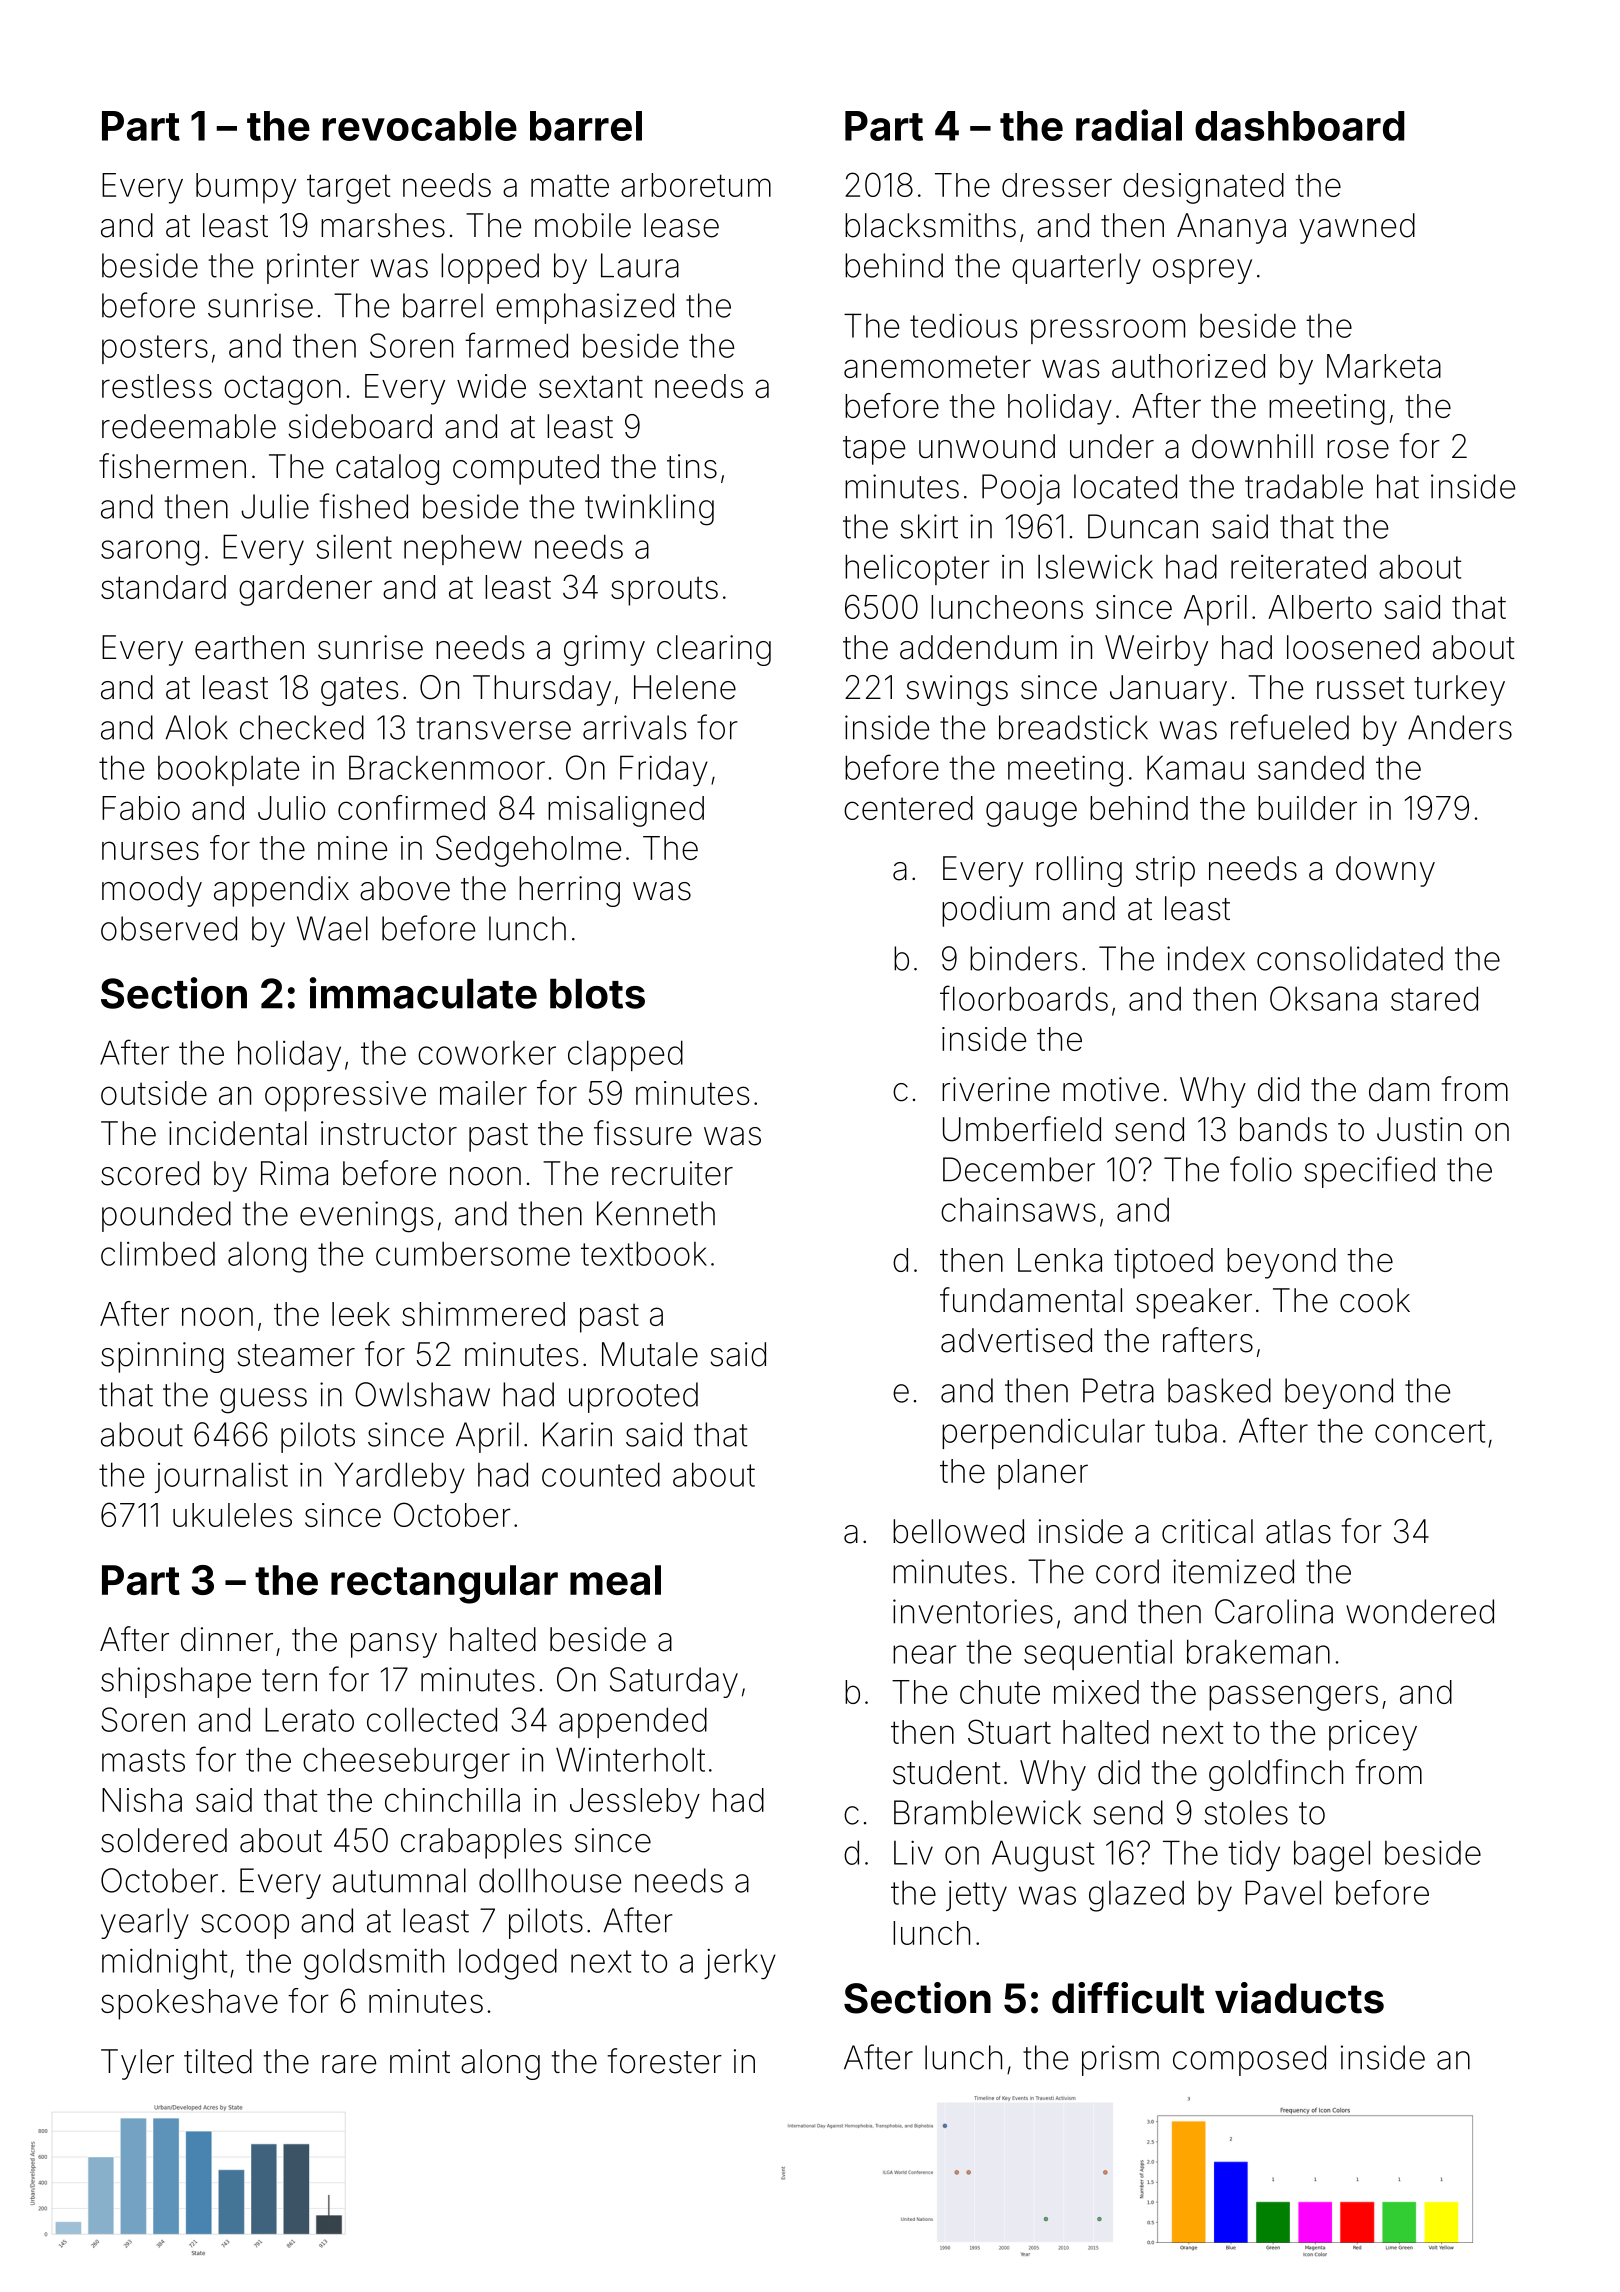 Image resolution: width=1620 pixels, height=2292 pixels. I want to click on matte, so click(570, 185).
